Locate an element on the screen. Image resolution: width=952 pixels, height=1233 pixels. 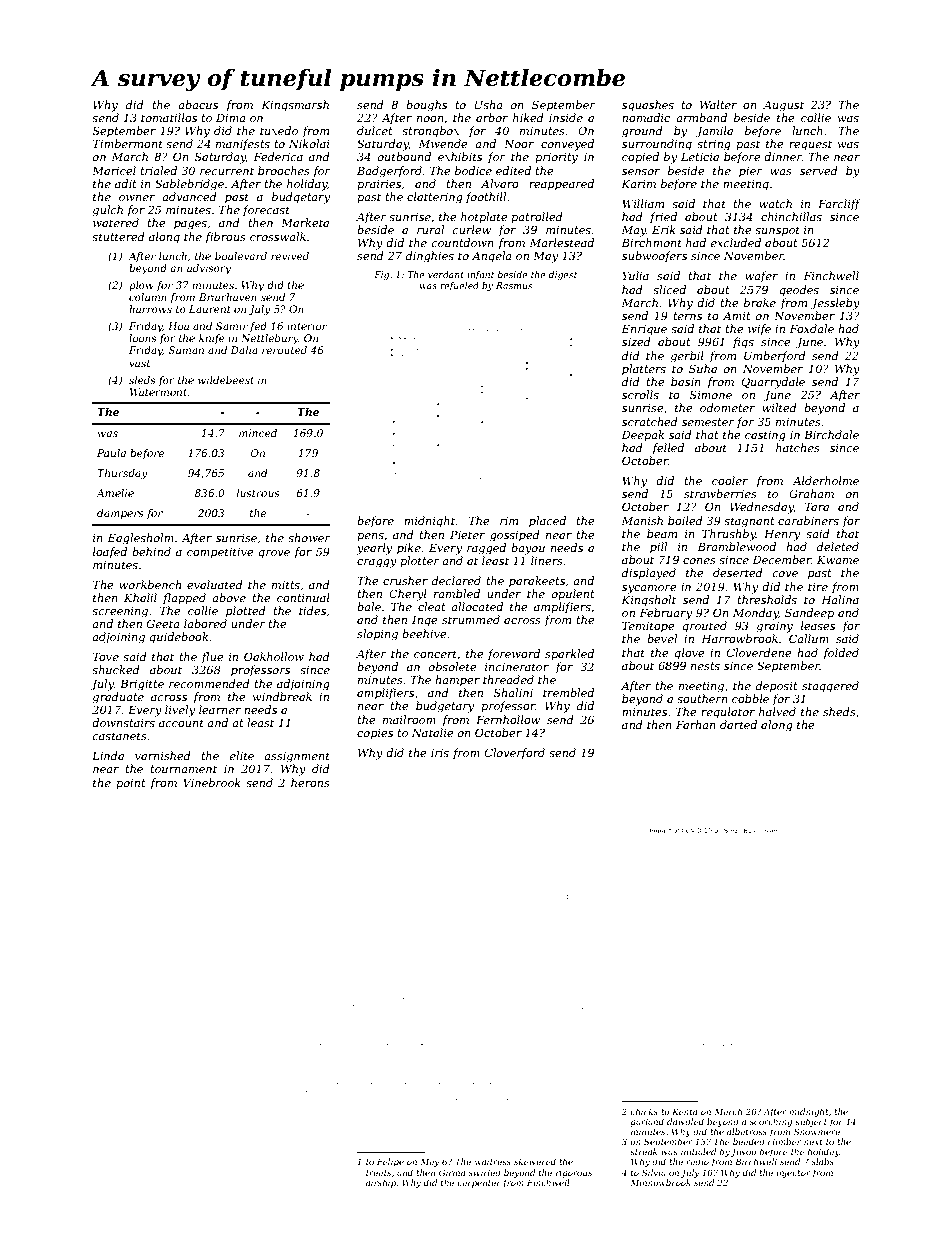
beehive is located at coordinates (424, 633).
